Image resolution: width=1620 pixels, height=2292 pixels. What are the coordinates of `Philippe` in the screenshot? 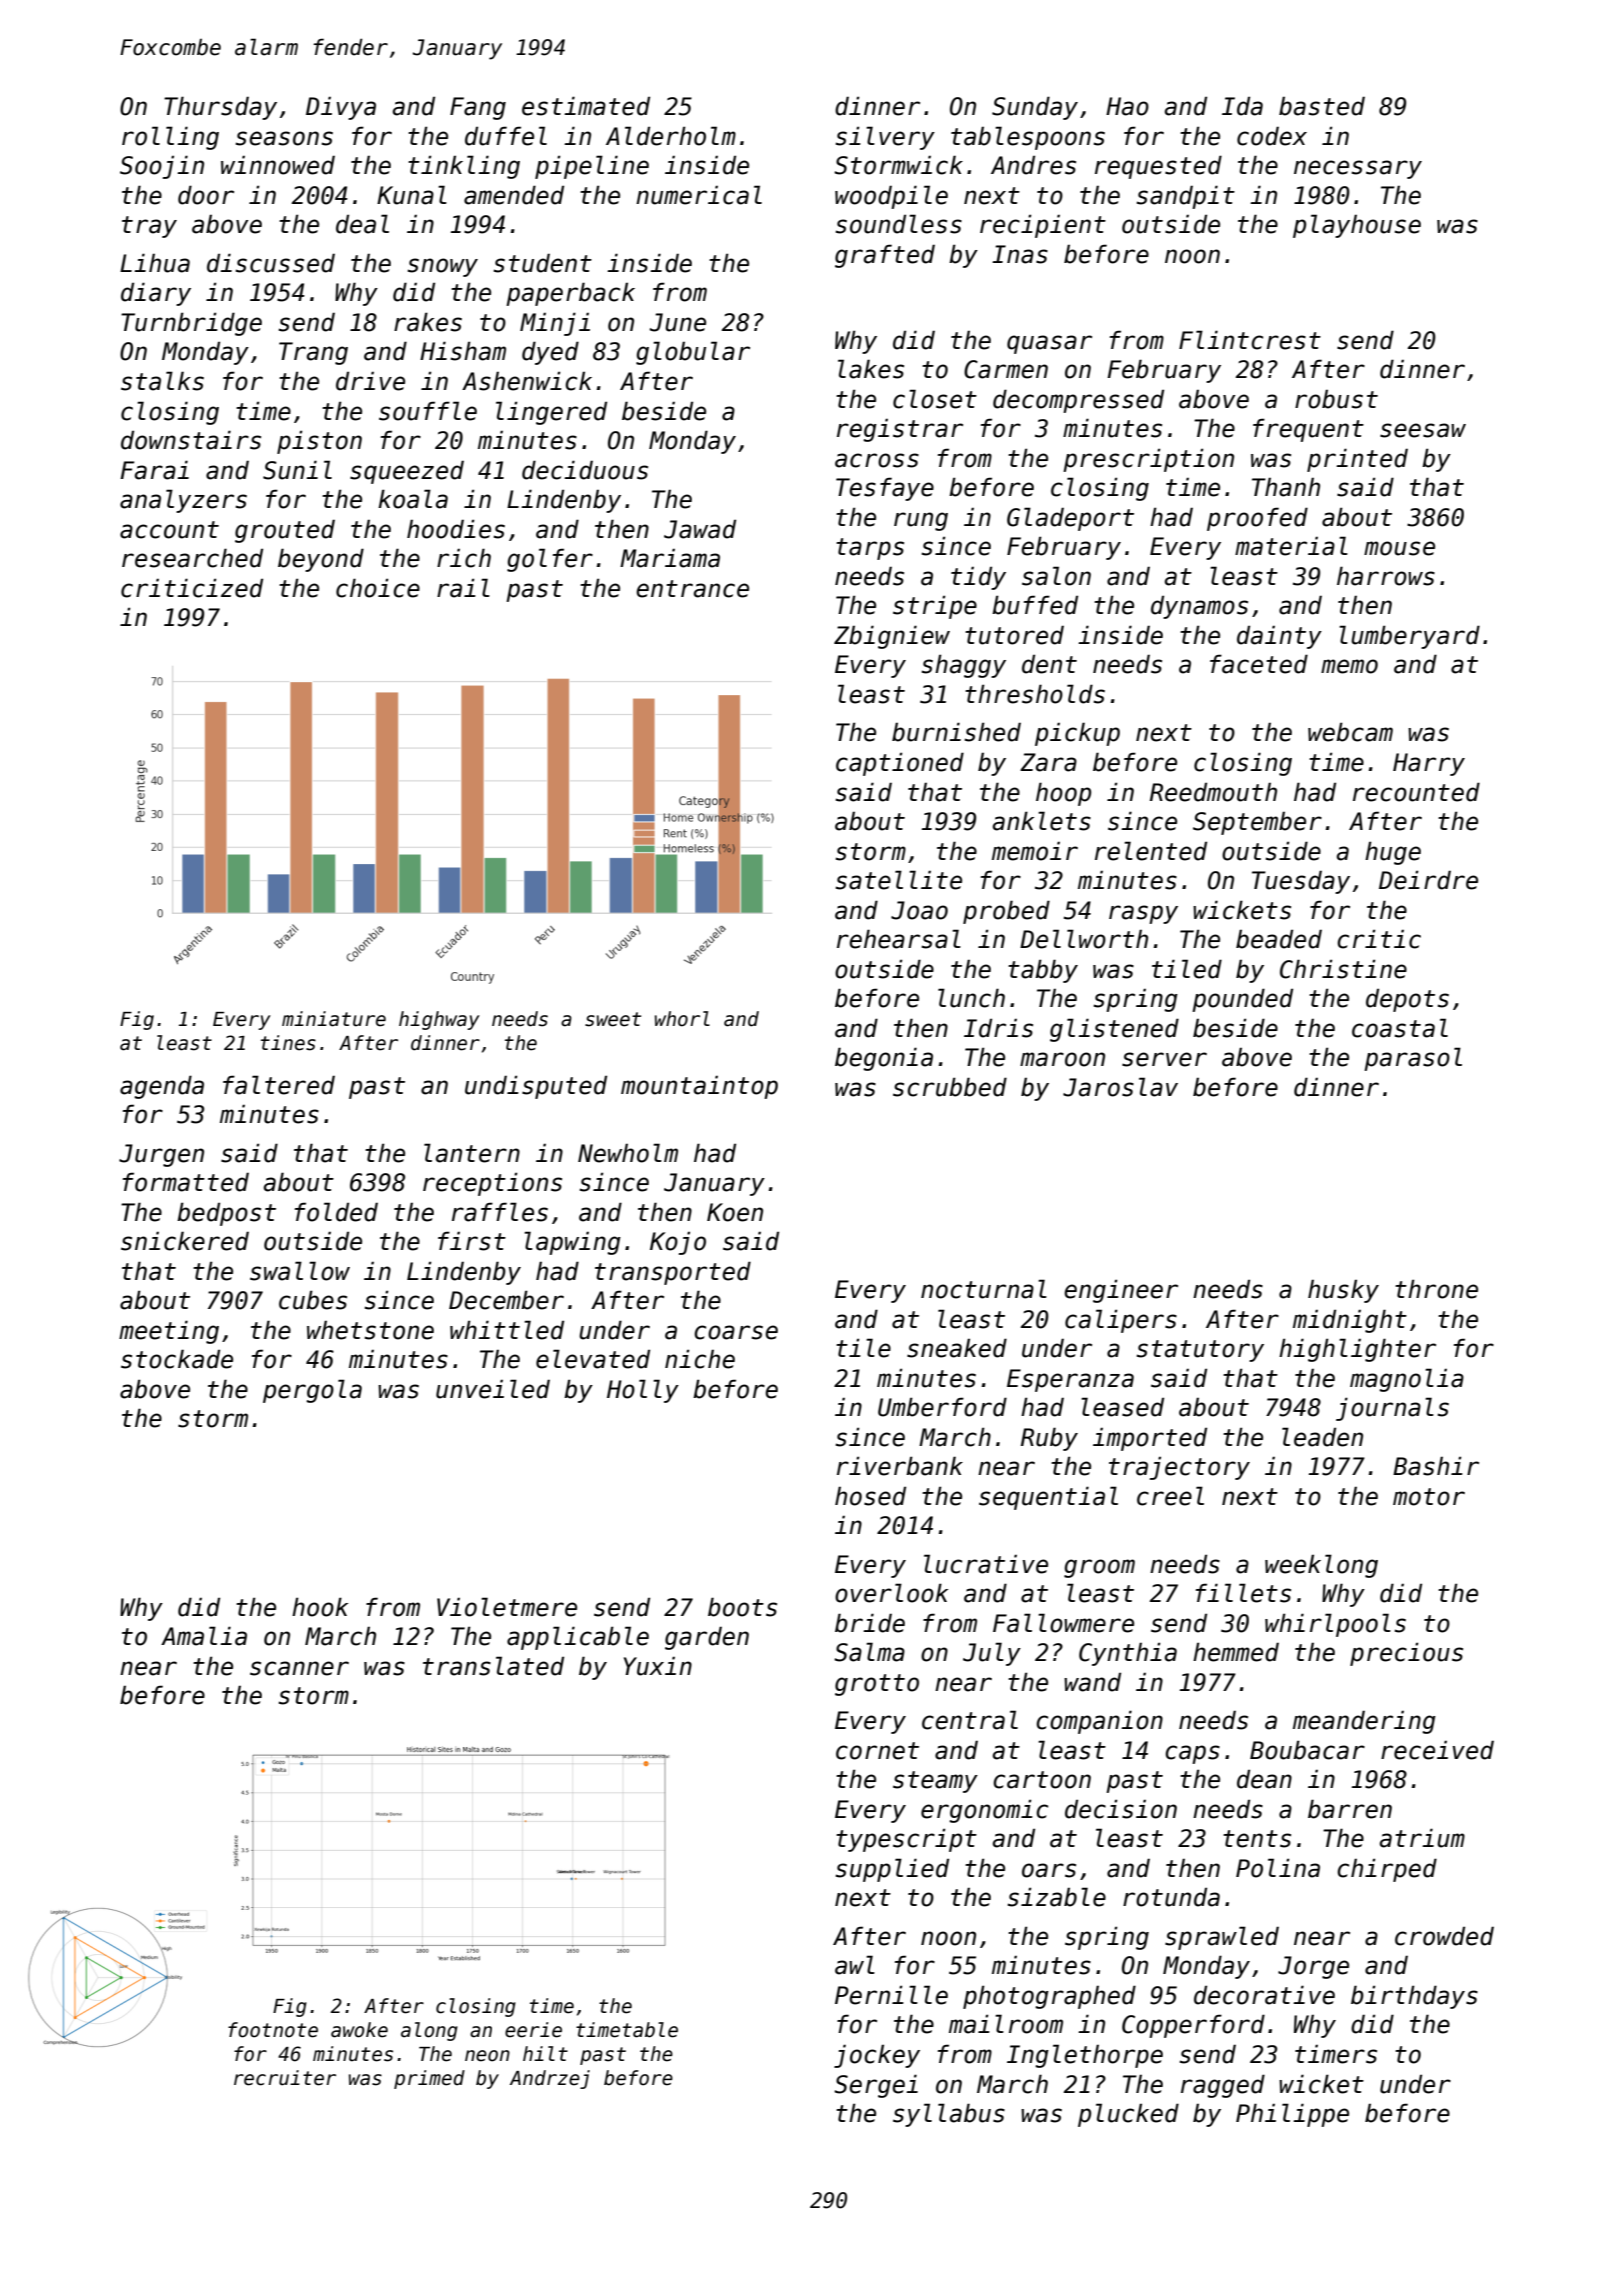 It's located at (1292, 2115).
